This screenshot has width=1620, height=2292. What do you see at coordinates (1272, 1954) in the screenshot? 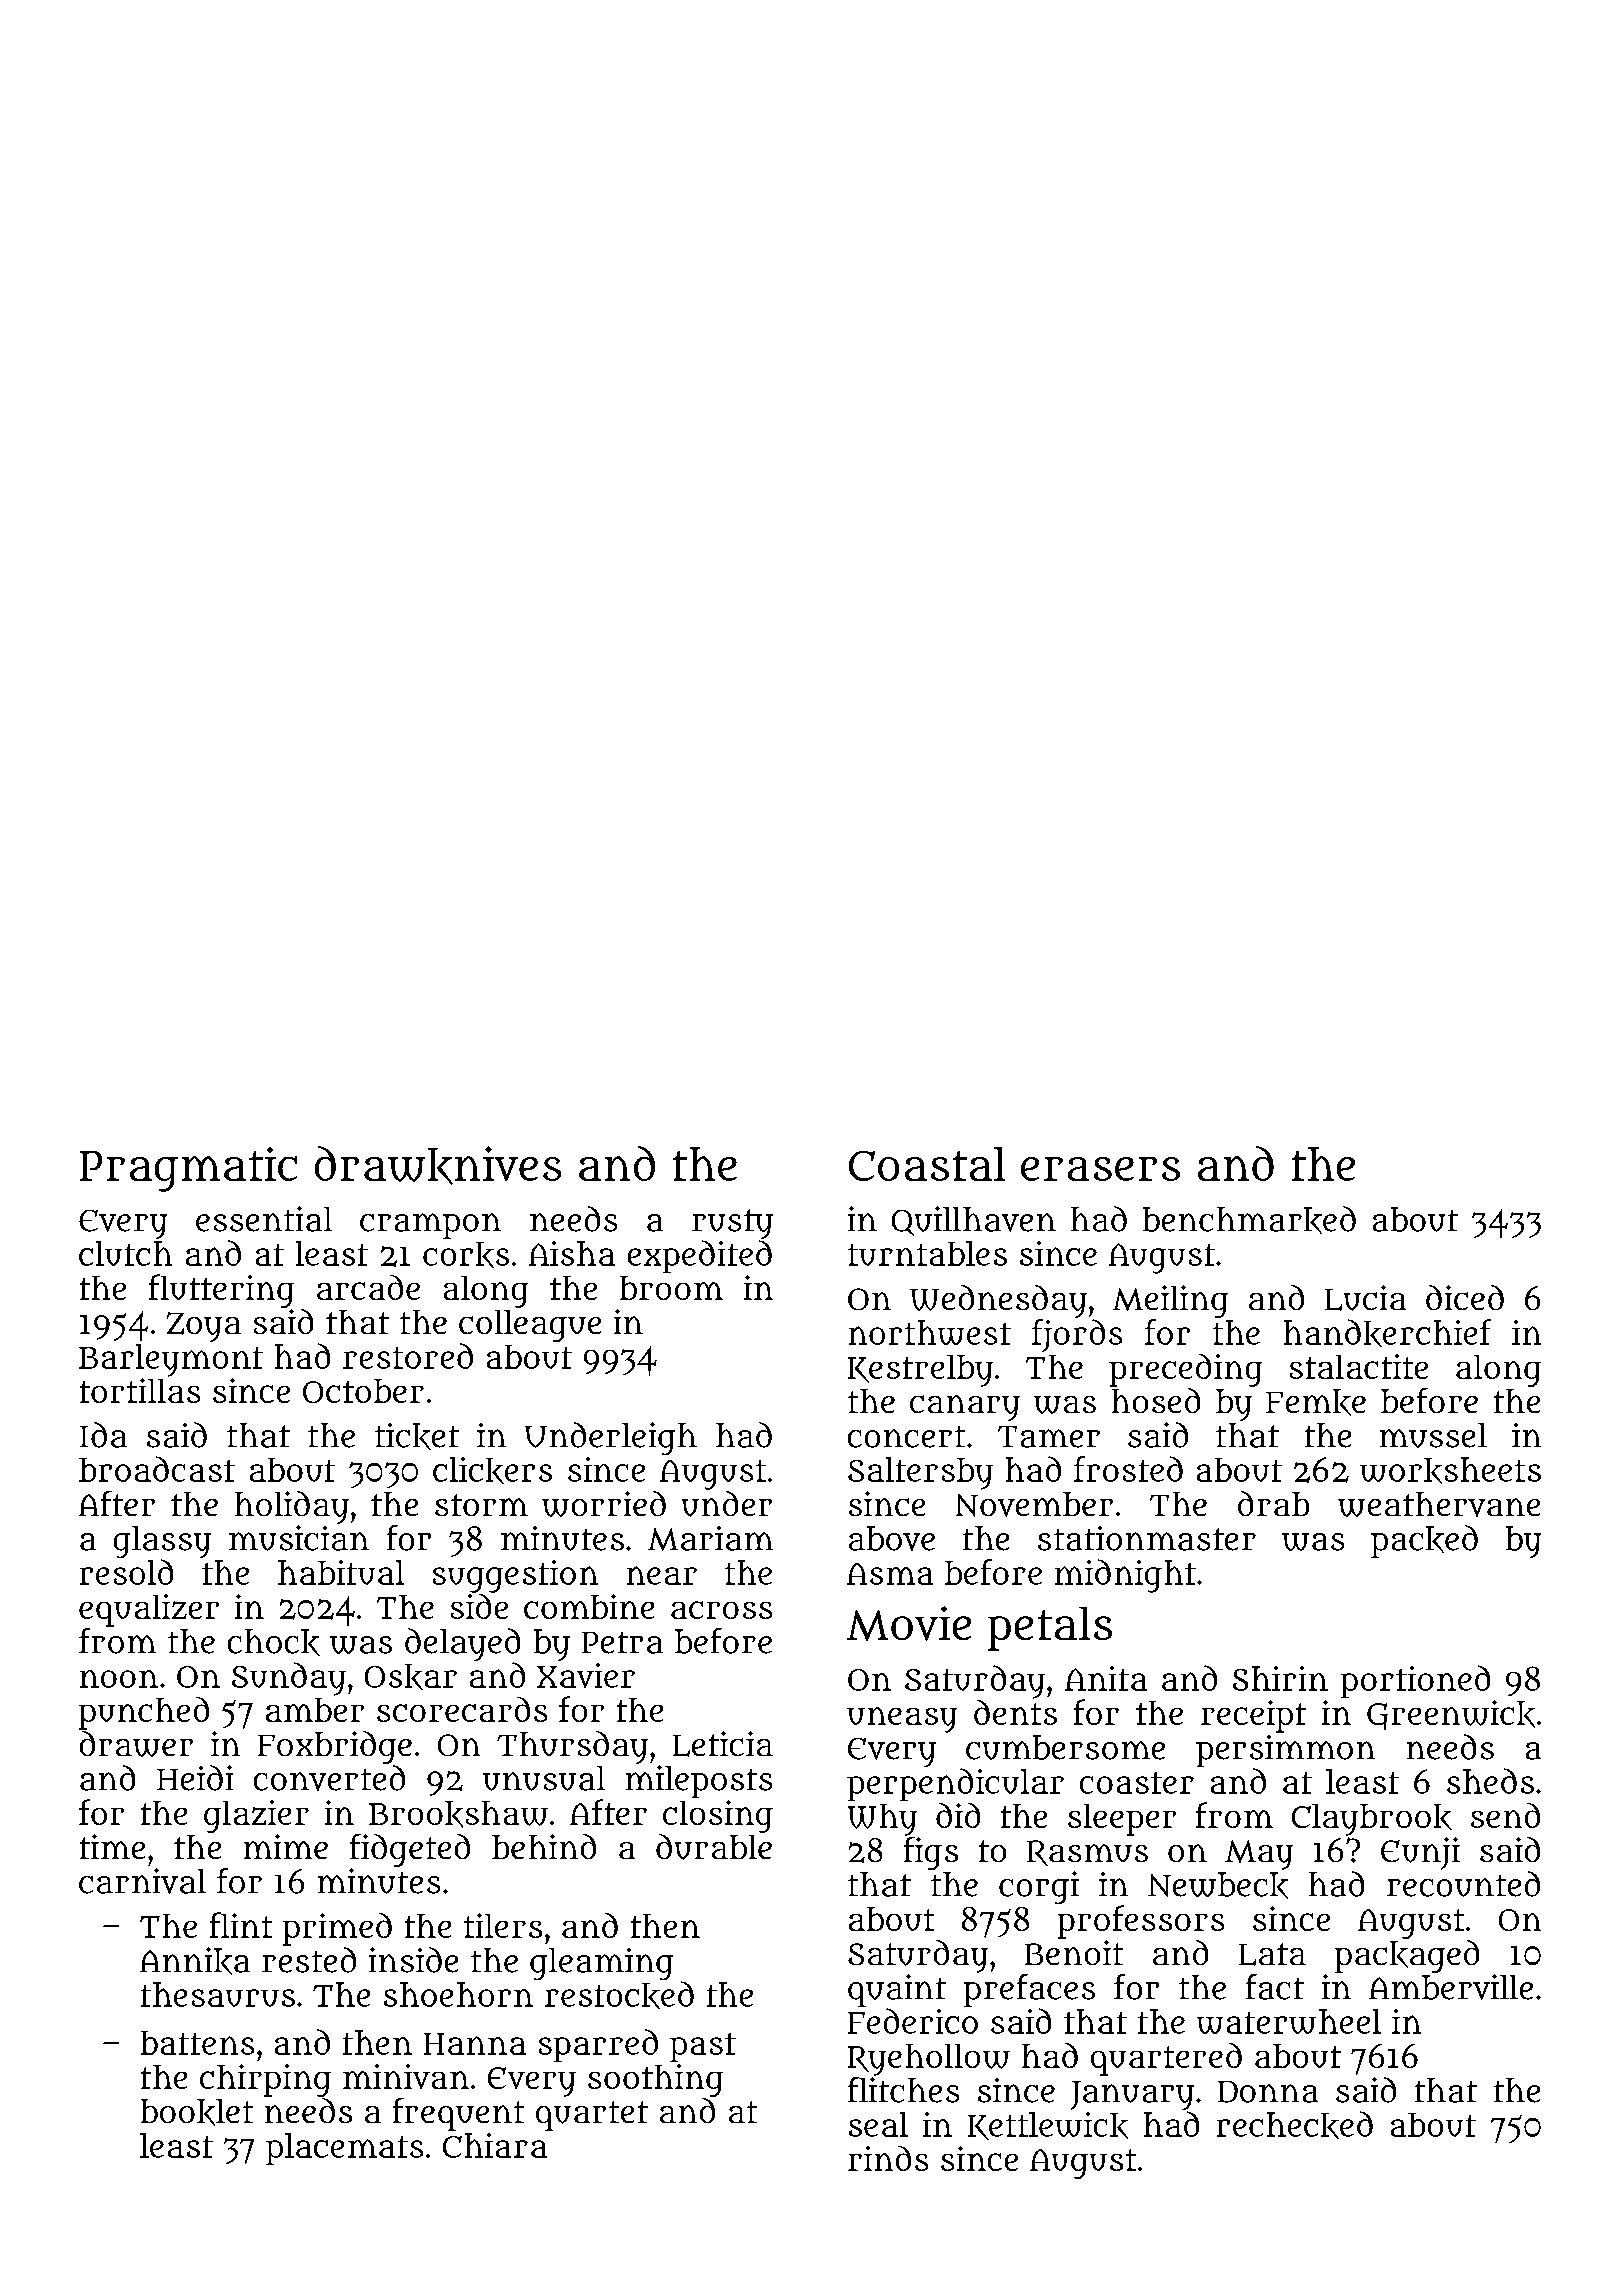
I see `Lata` at bounding box center [1272, 1954].
